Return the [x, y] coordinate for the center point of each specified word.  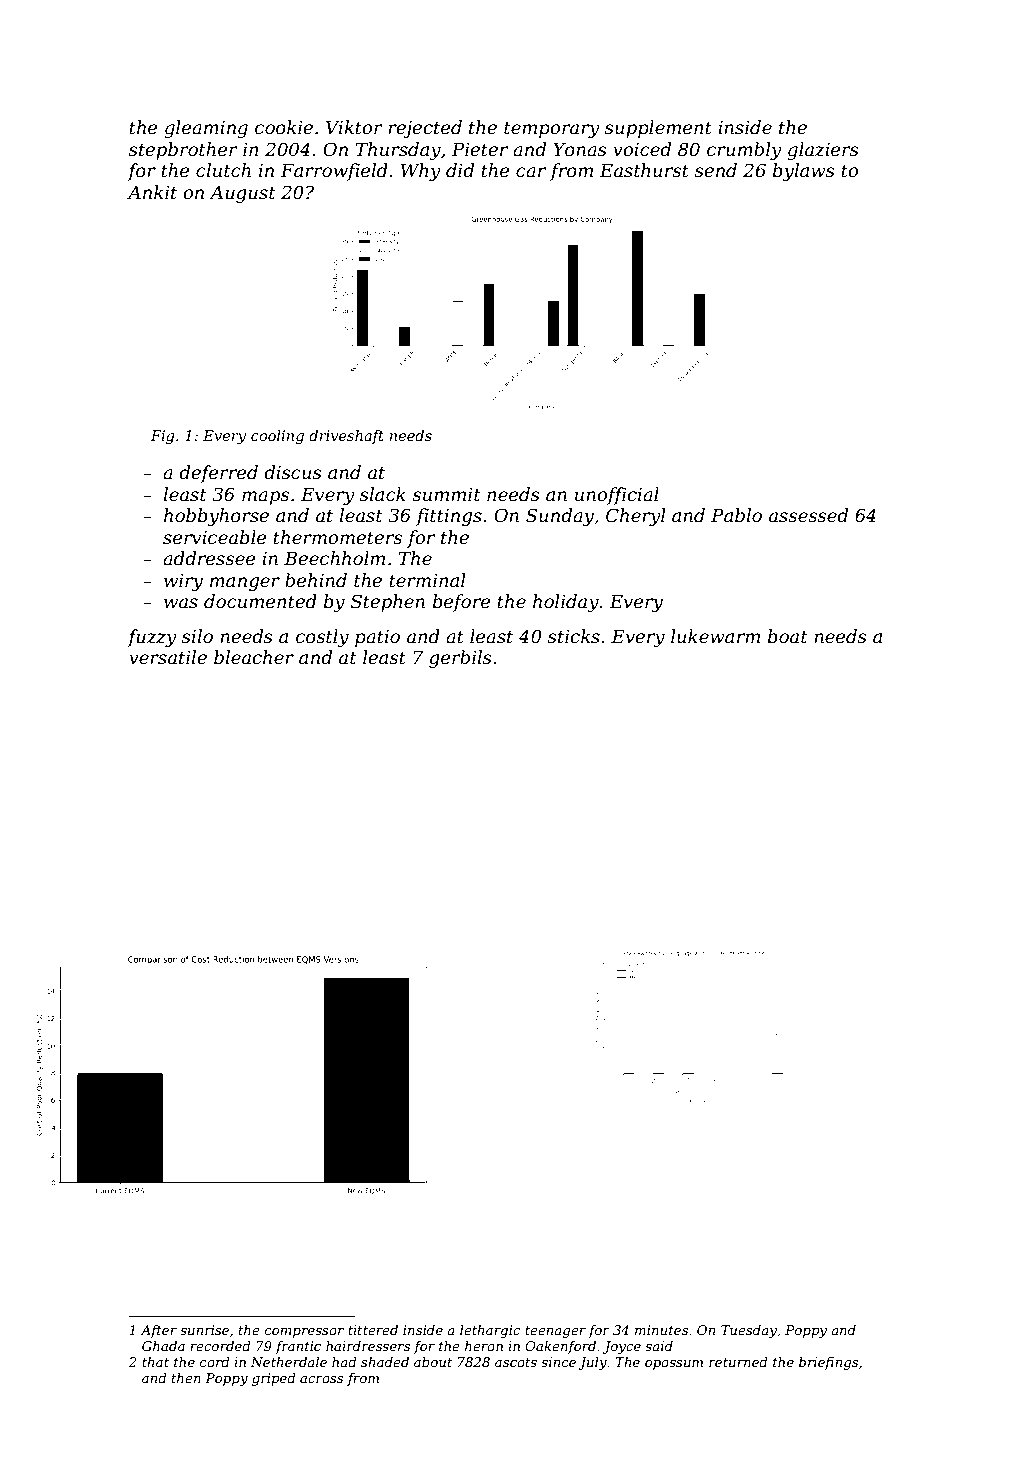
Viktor [354, 127]
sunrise [204, 1330]
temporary [552, 129]
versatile [168, 657]
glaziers [823, 151]
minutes [661, 1330]
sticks [574, 636]
